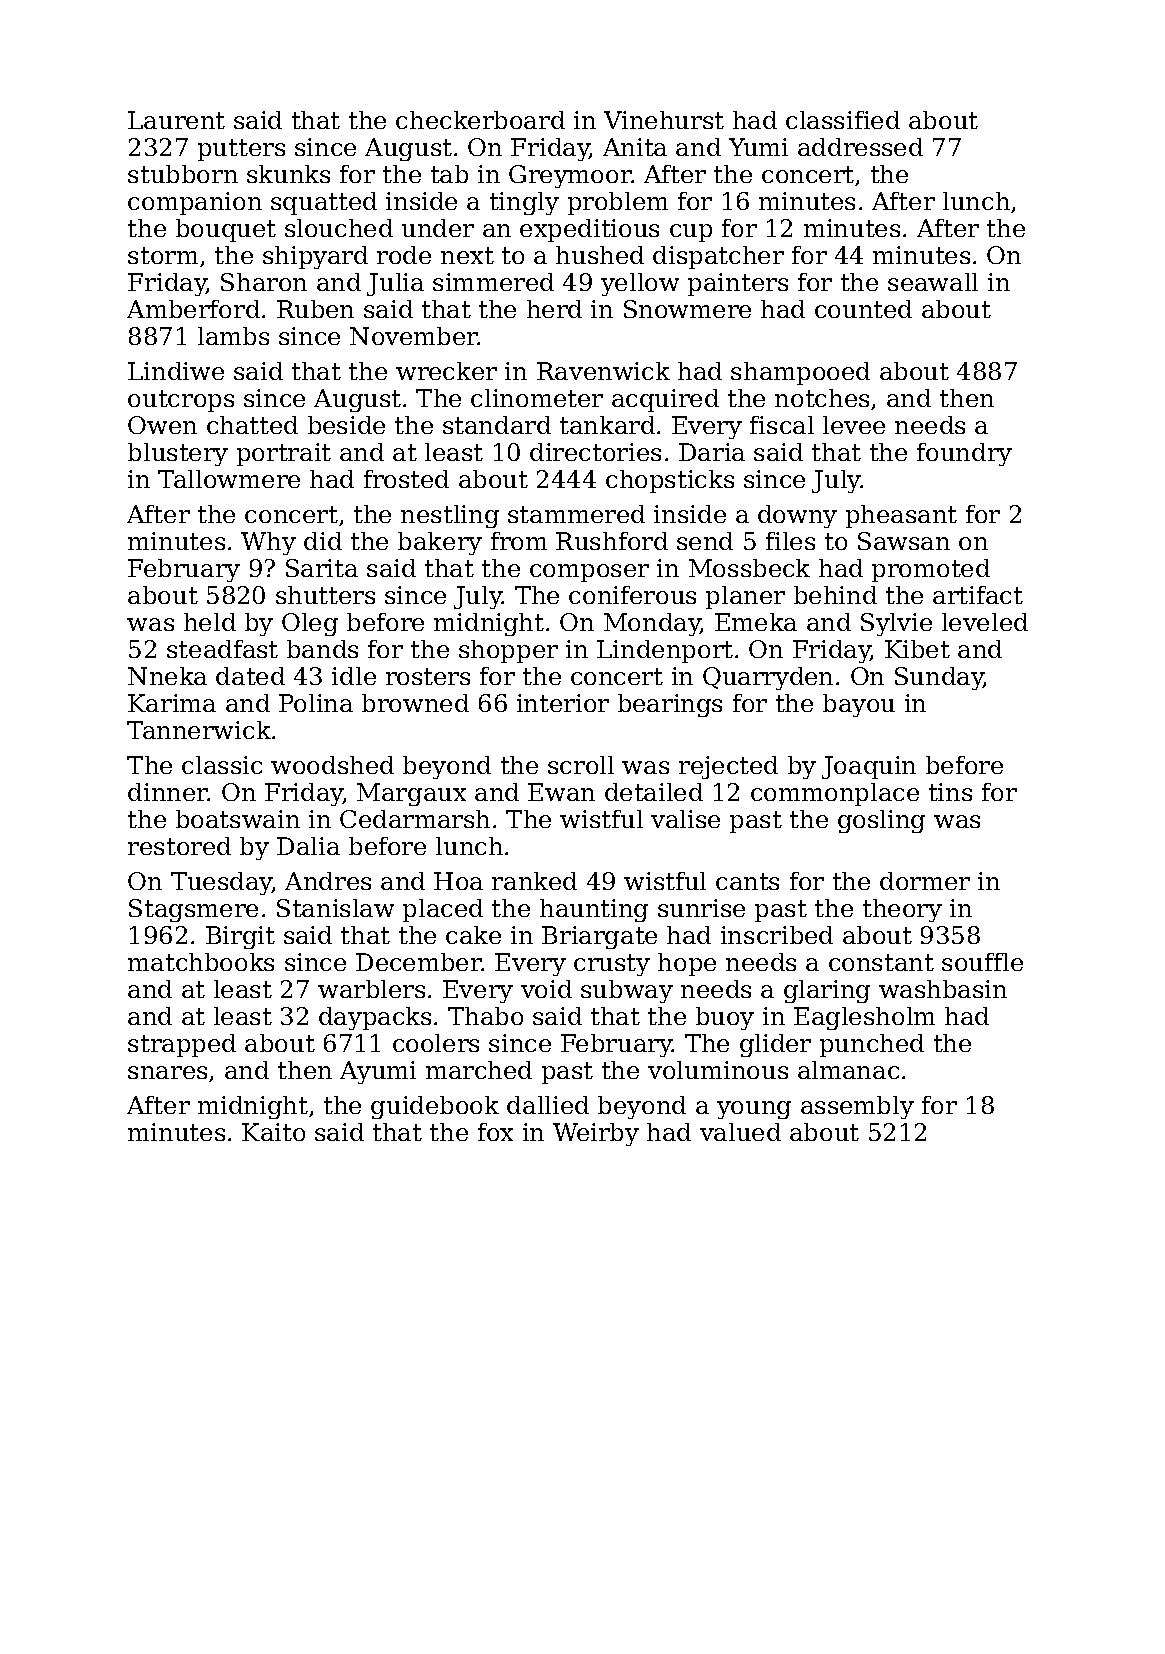  Describe the element at coordinates (167, 1072) in the document. I see `snares` at that location.
